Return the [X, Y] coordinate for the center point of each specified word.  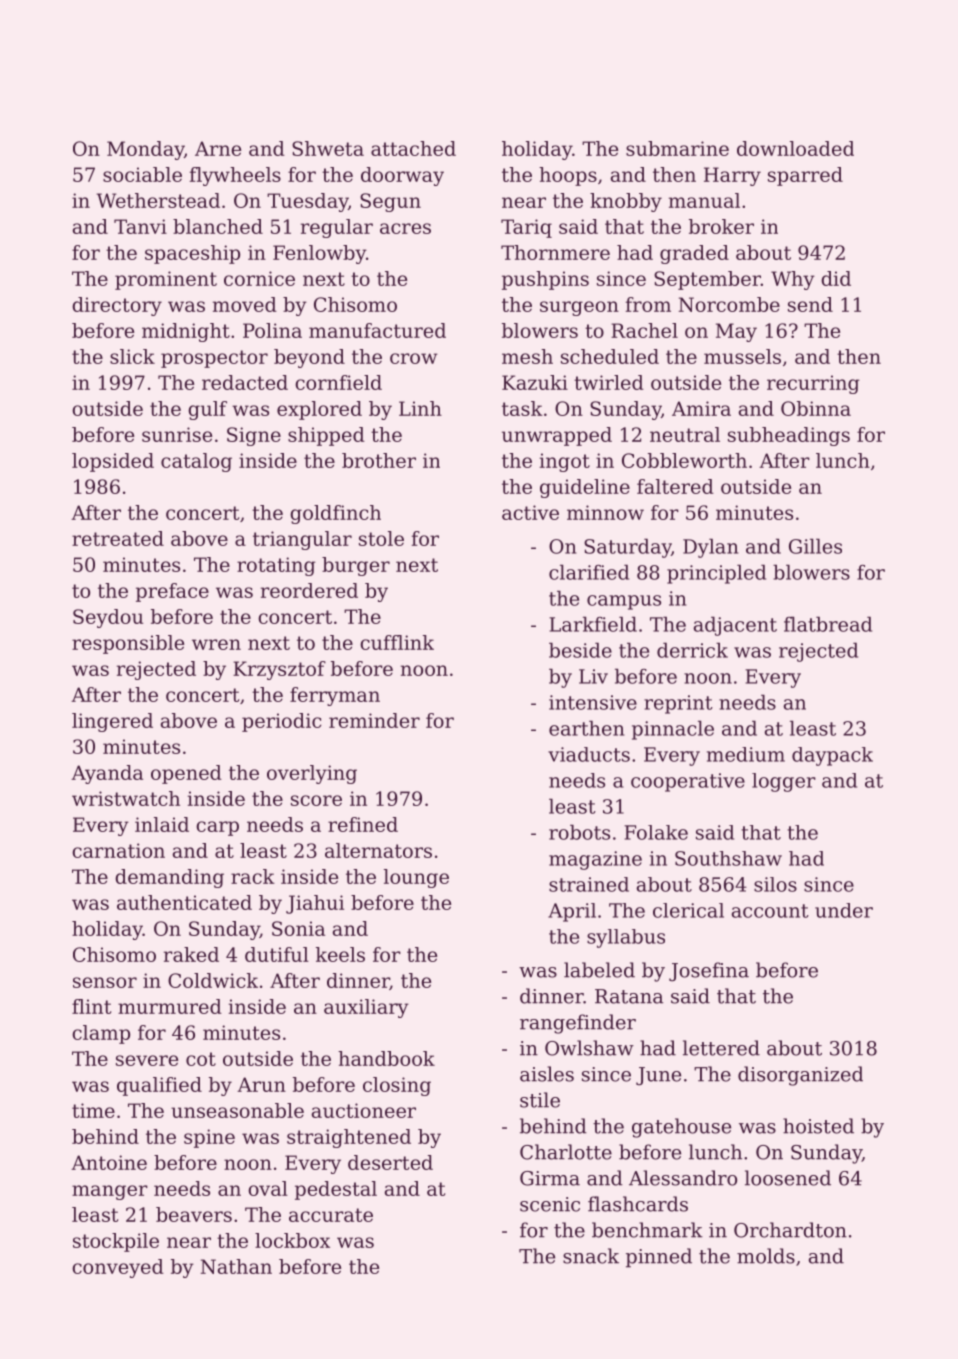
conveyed [118, 1268]
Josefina [709, 972]
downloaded [795, 148]
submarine [677, 148]
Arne [218, 148]
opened [186, 774]
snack [591, 1256]
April [572, 912]
